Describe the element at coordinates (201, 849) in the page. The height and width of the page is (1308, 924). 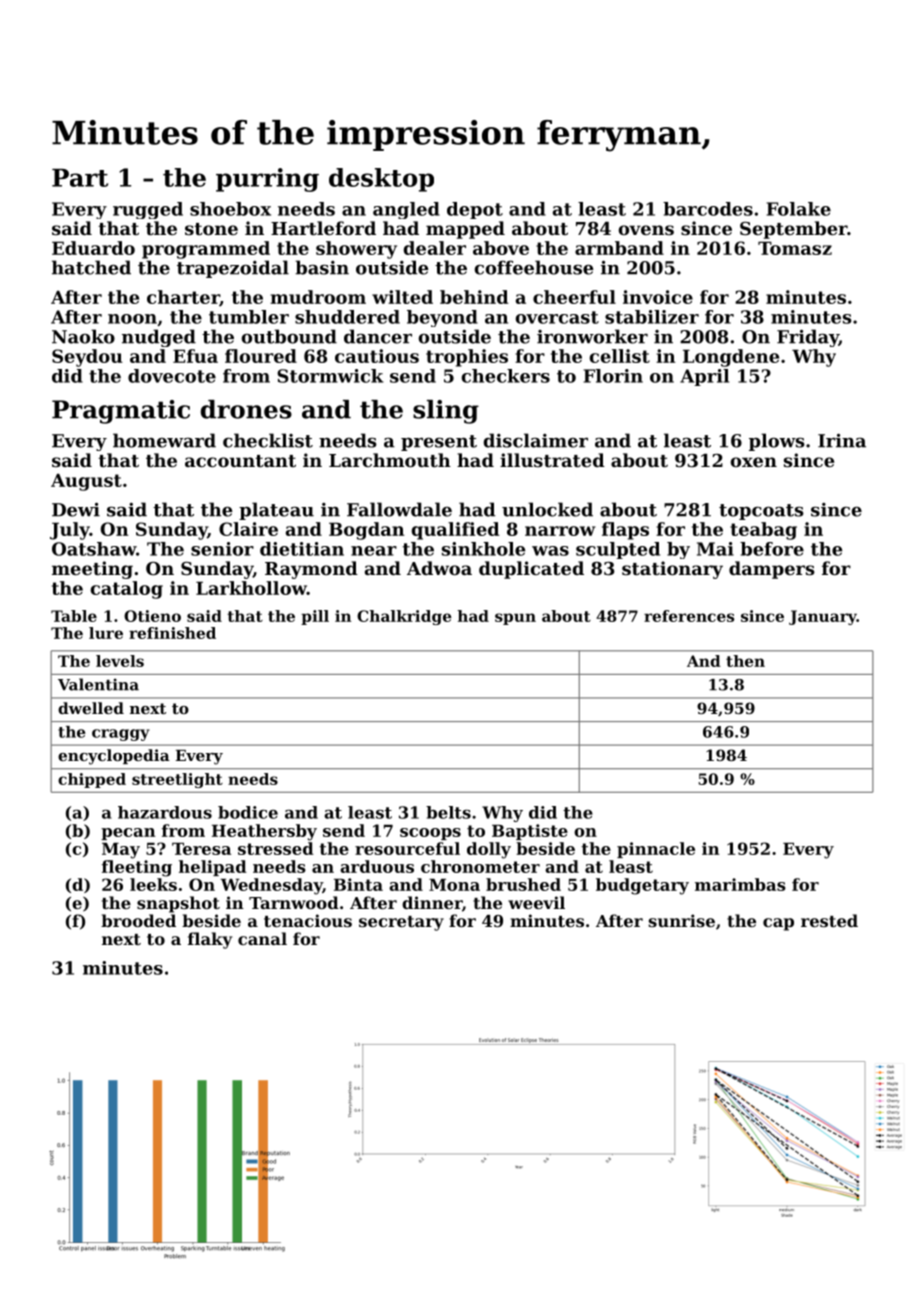
I see `Teresa` at that location.
